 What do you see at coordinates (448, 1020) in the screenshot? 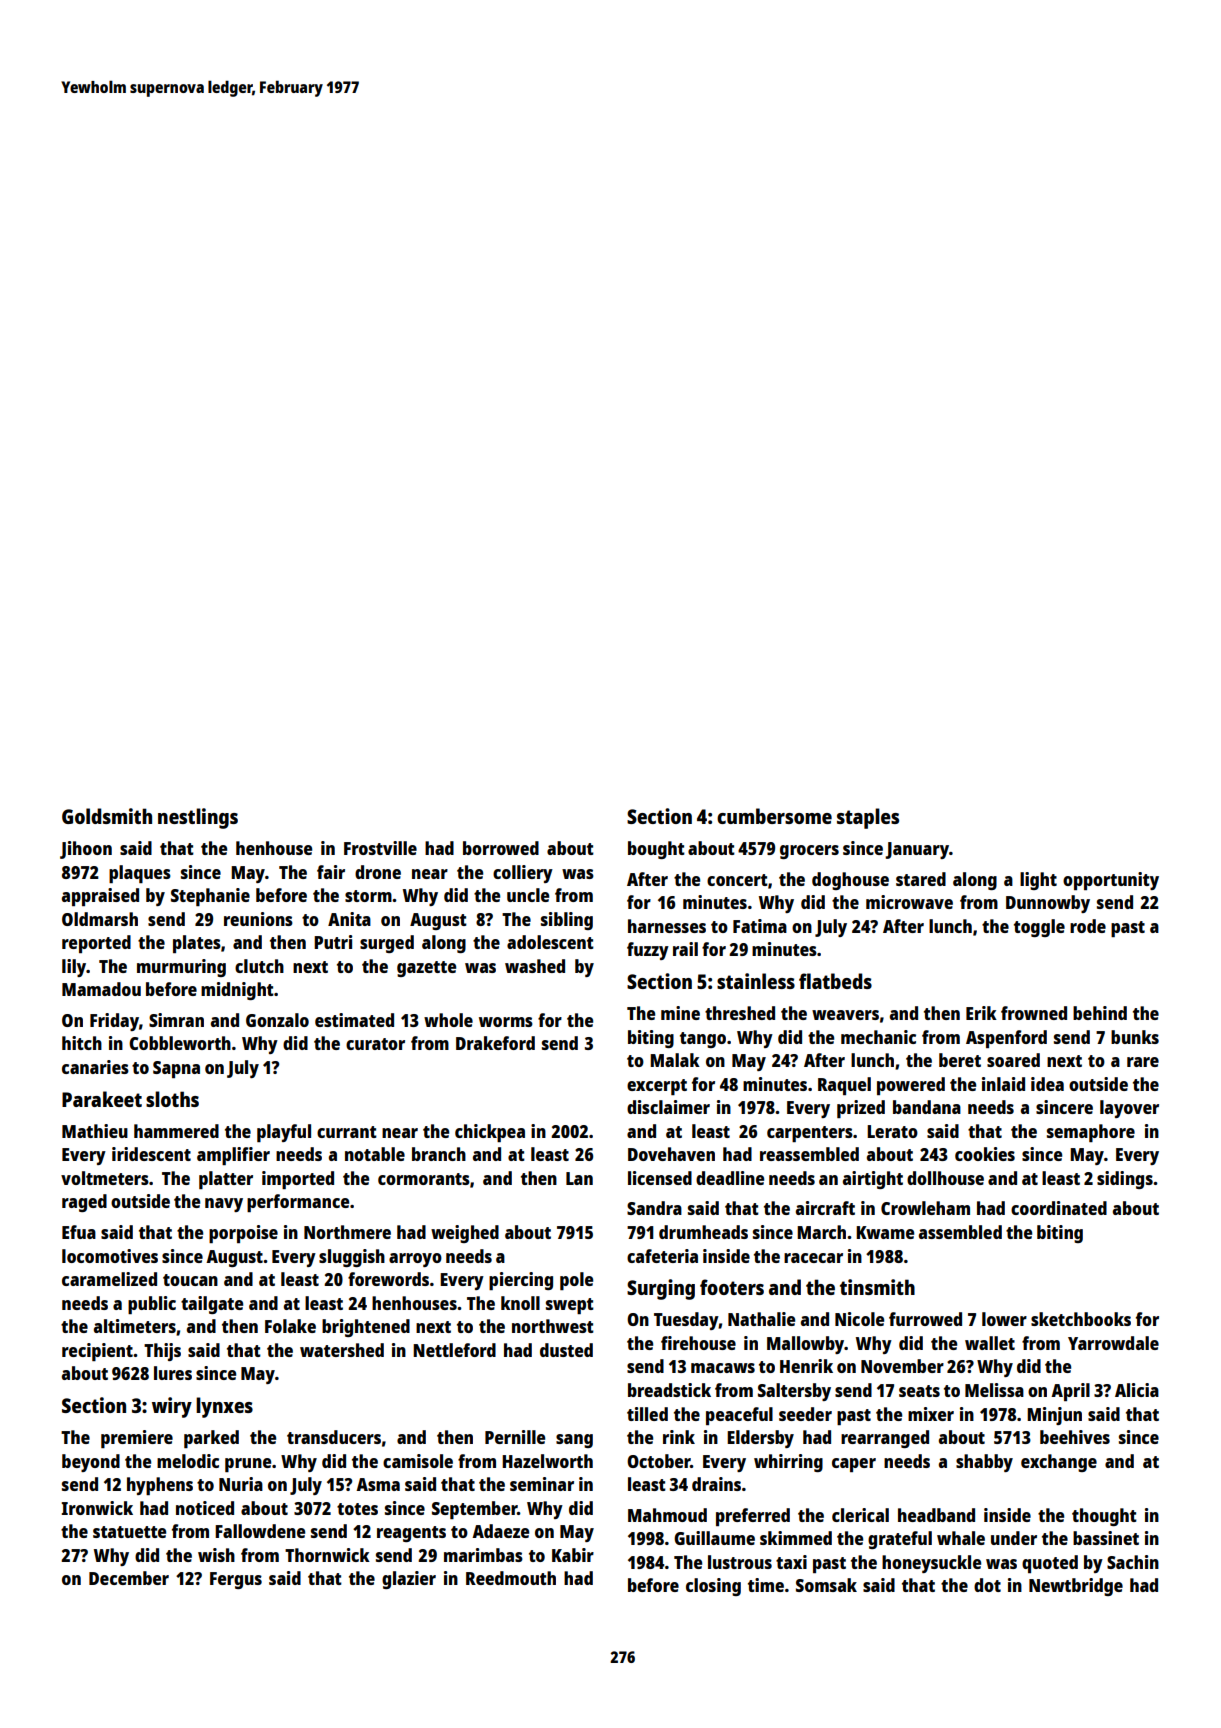
I see `whole` at bounding box center [448, 1020].
